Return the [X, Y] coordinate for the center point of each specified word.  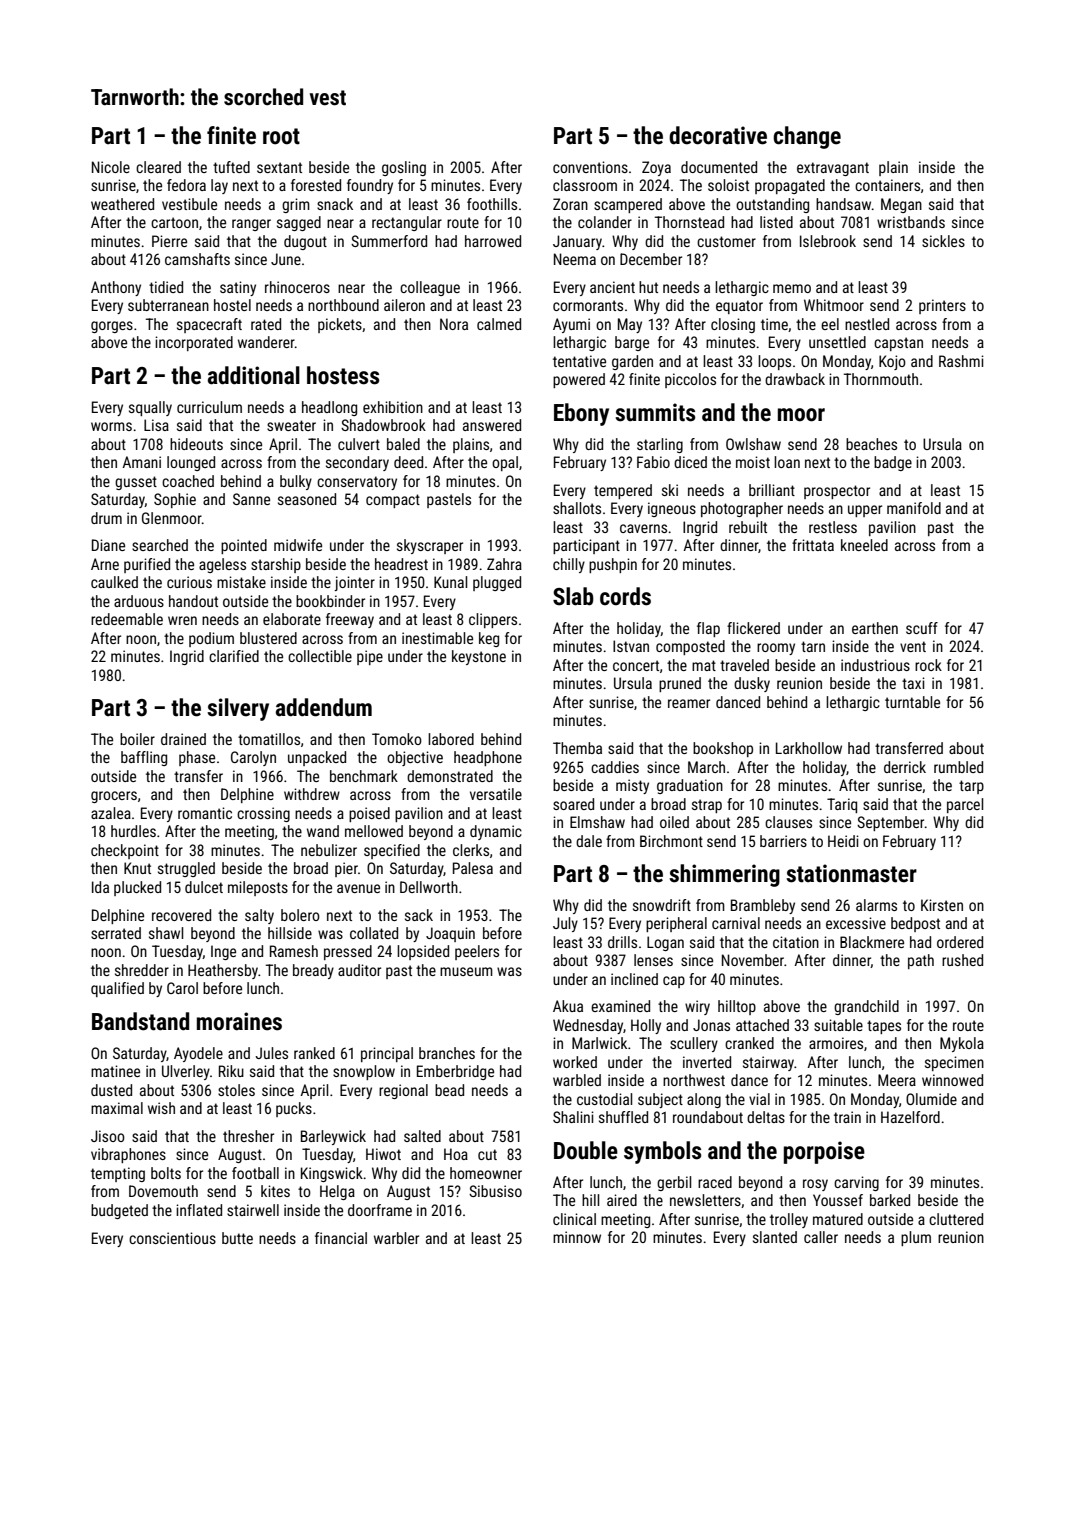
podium [211, 639]
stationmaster [851, 873]
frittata [813, 545]
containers [887, 185]
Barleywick [333, 1137]
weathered [122, 204]
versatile [496, 794]
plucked [137, 888]
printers [942, 306]
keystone [479, 657]
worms [111, 426]
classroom [585, 185]
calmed [499, 324]
